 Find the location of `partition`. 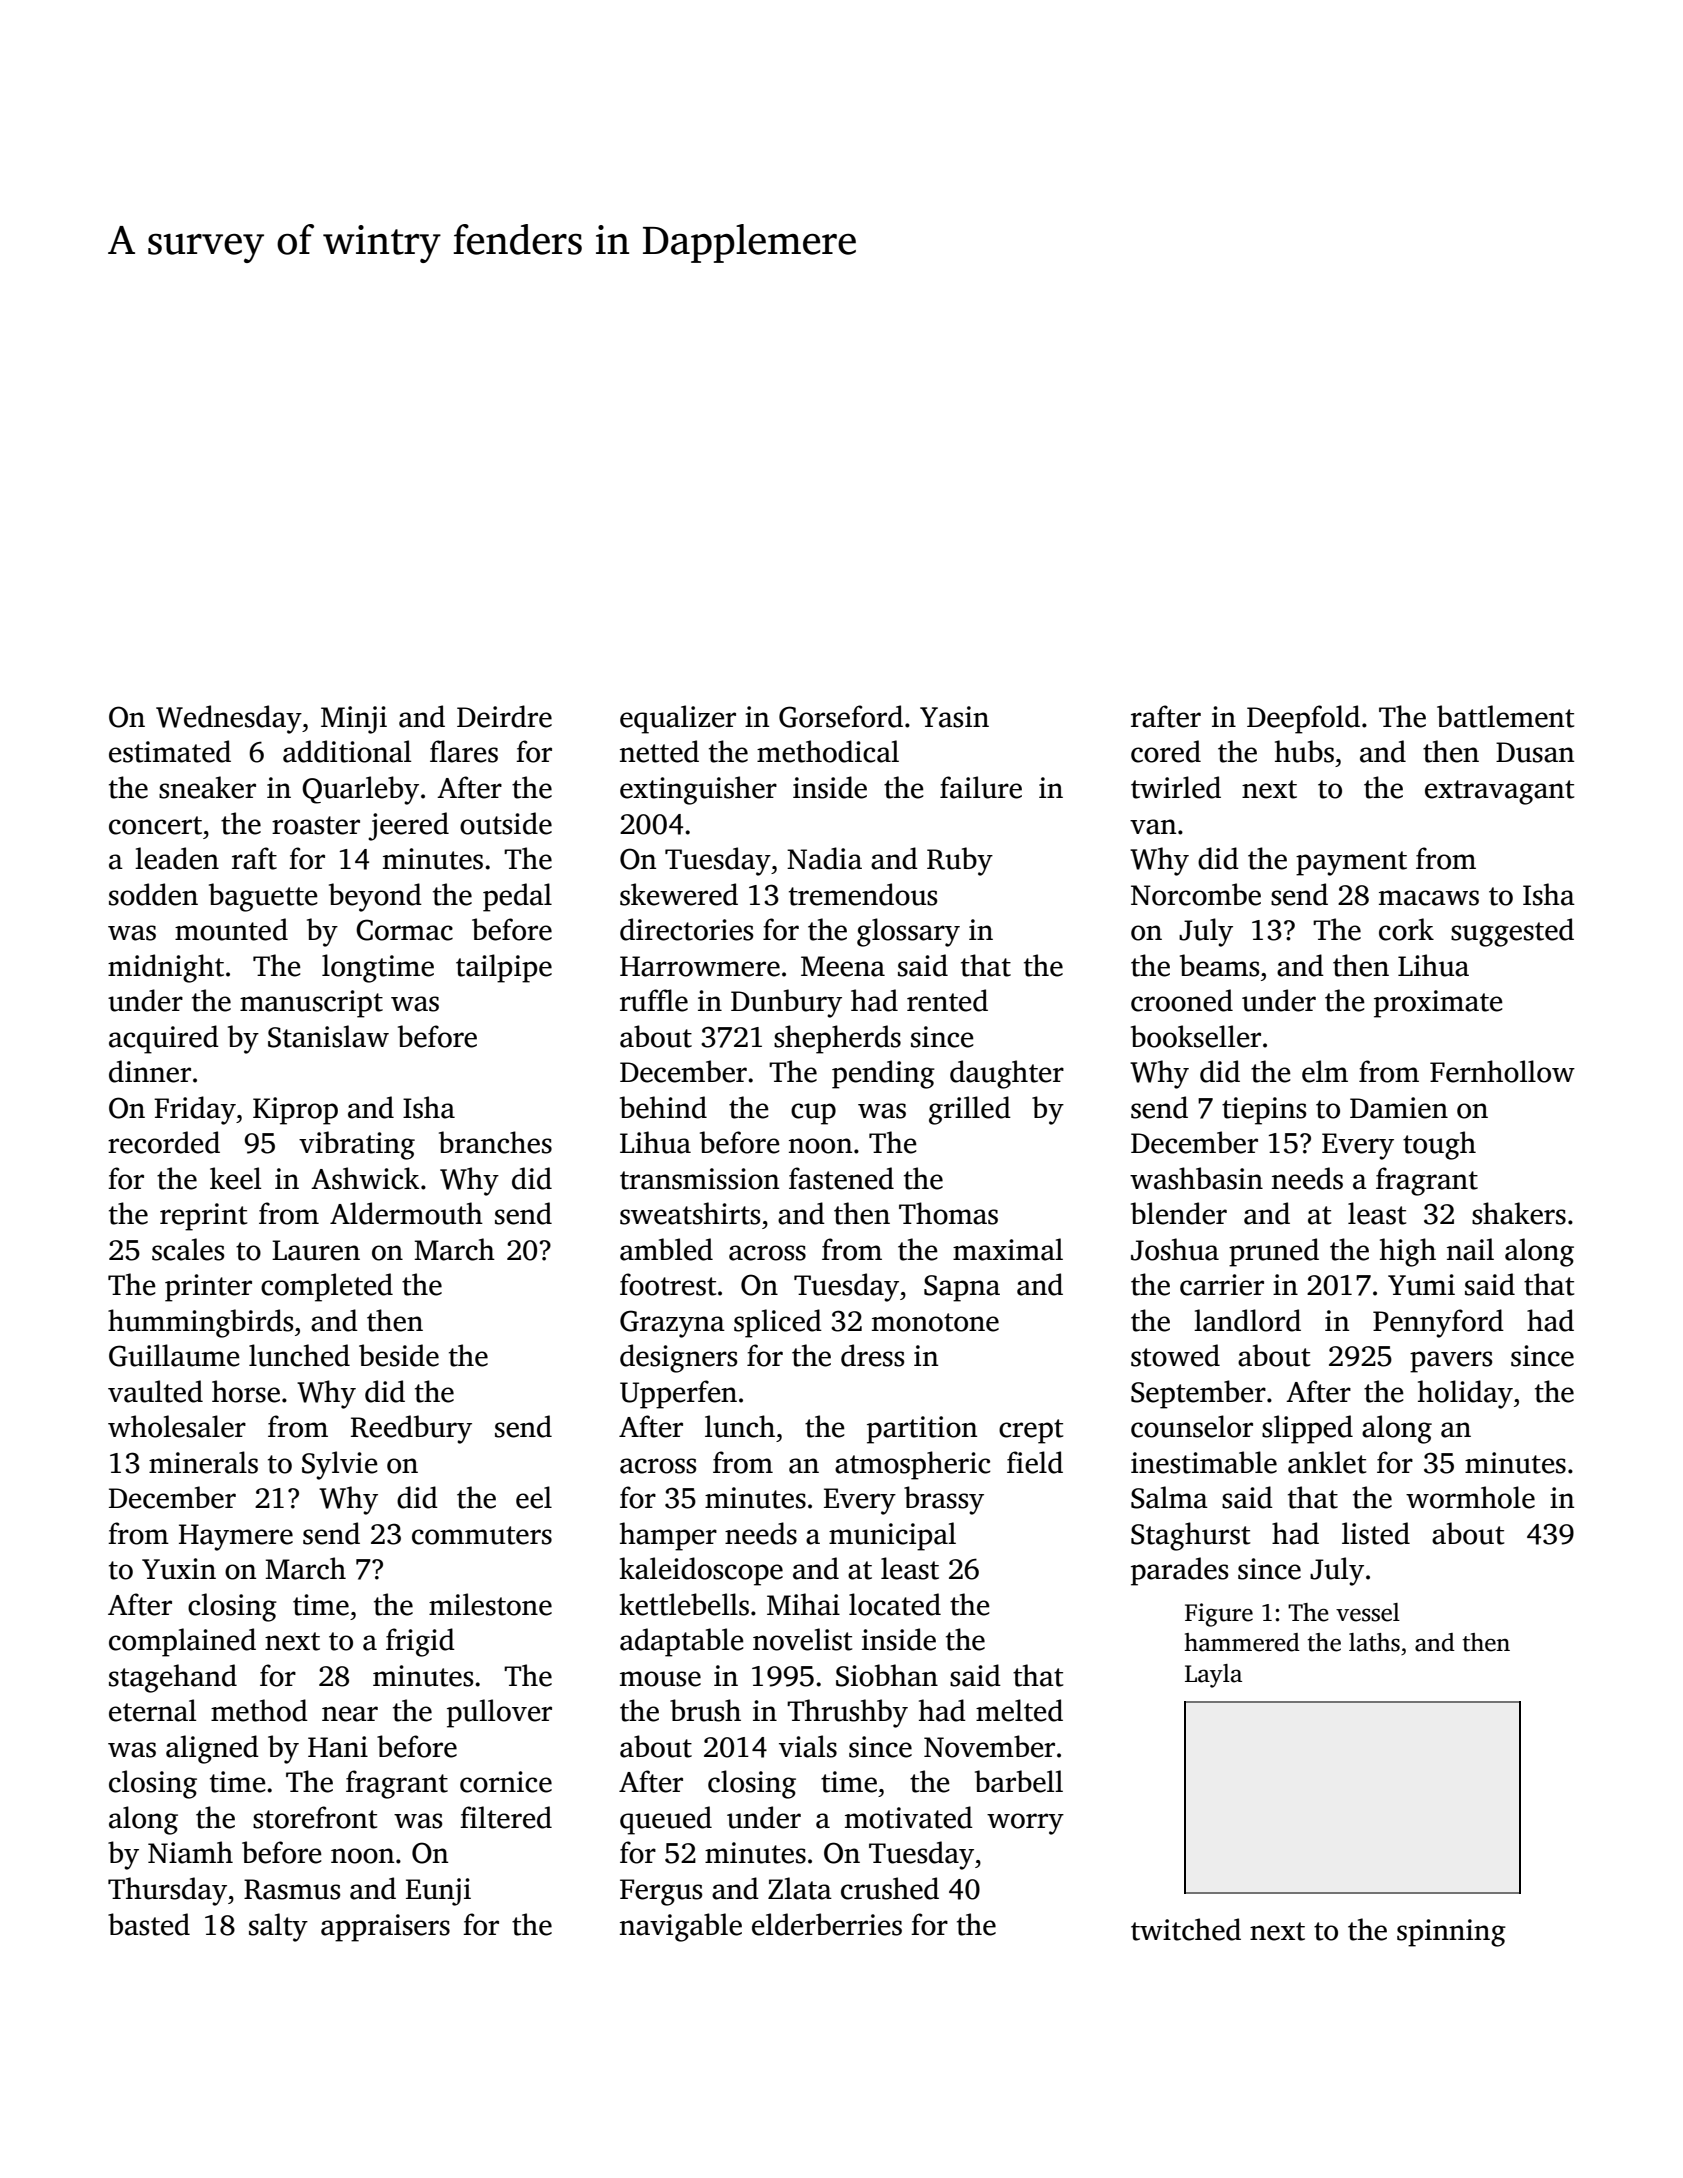

partition is located at coordinates (922, 1430).
